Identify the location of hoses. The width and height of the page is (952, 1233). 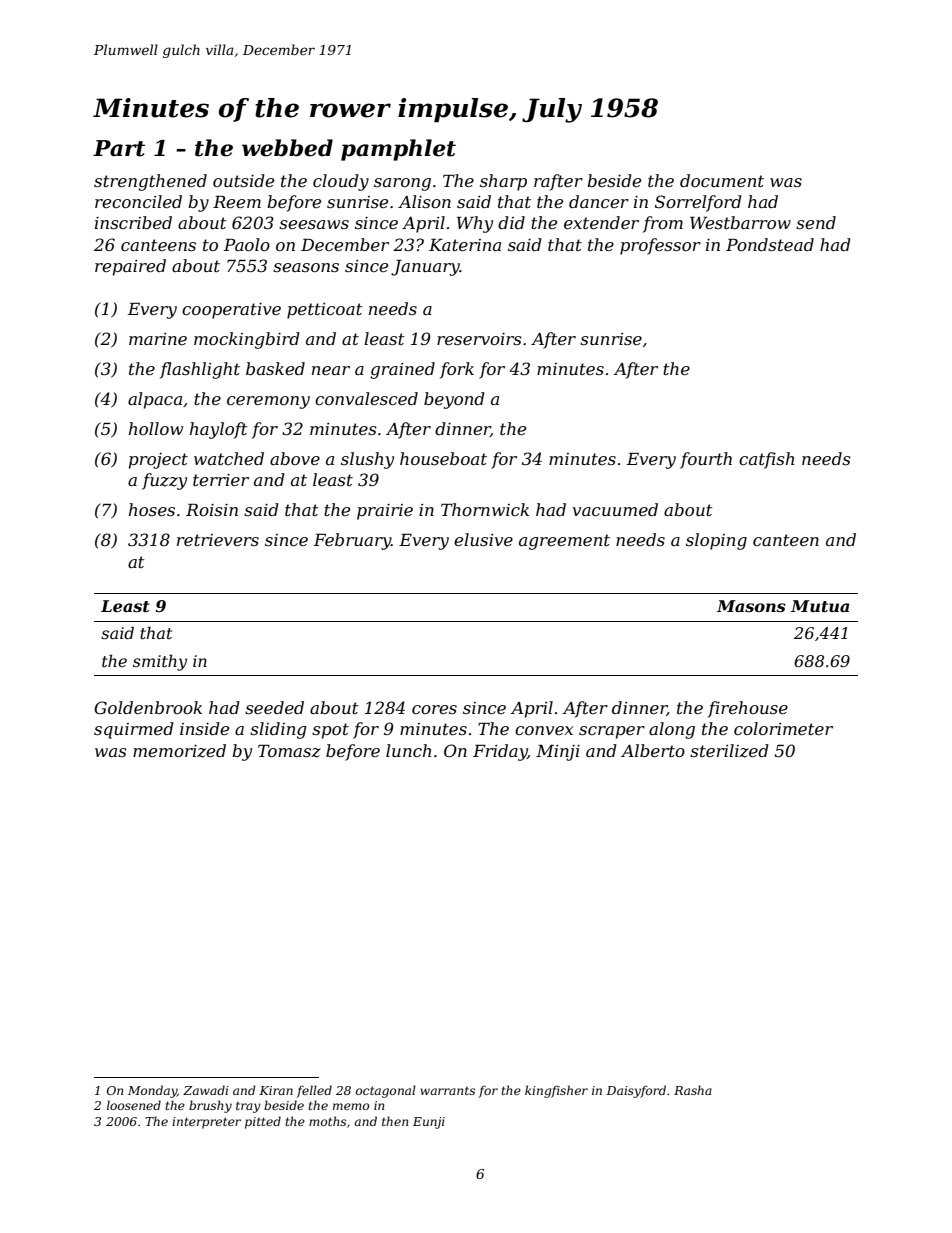
(152, 509).
